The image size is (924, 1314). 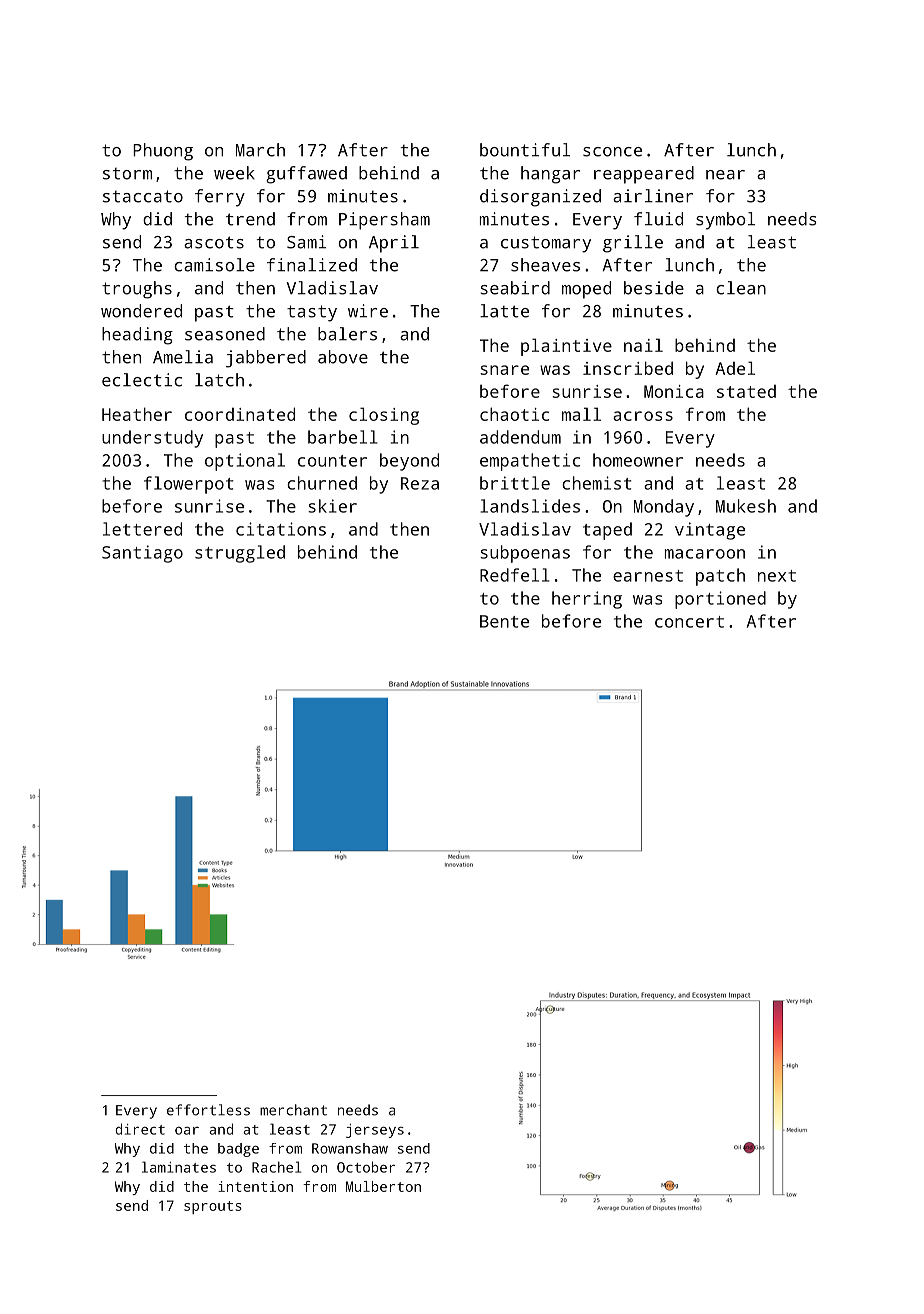 What do you see at coordinates (612, 152) in the screenshot?
I see `sconce` at bounding box center [612, 152].
